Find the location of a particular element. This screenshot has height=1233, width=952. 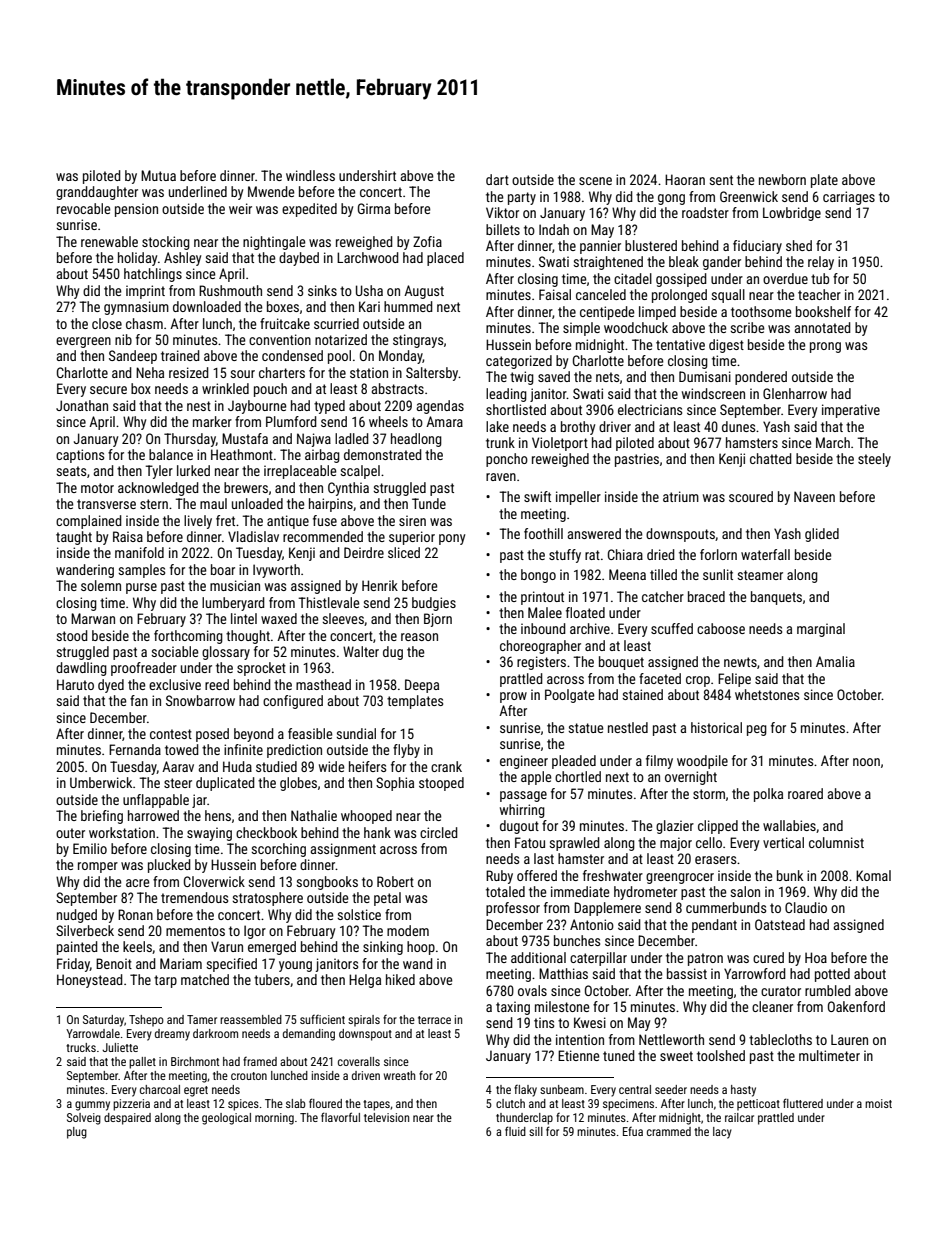

seats is located at coordinates (71, 471).
